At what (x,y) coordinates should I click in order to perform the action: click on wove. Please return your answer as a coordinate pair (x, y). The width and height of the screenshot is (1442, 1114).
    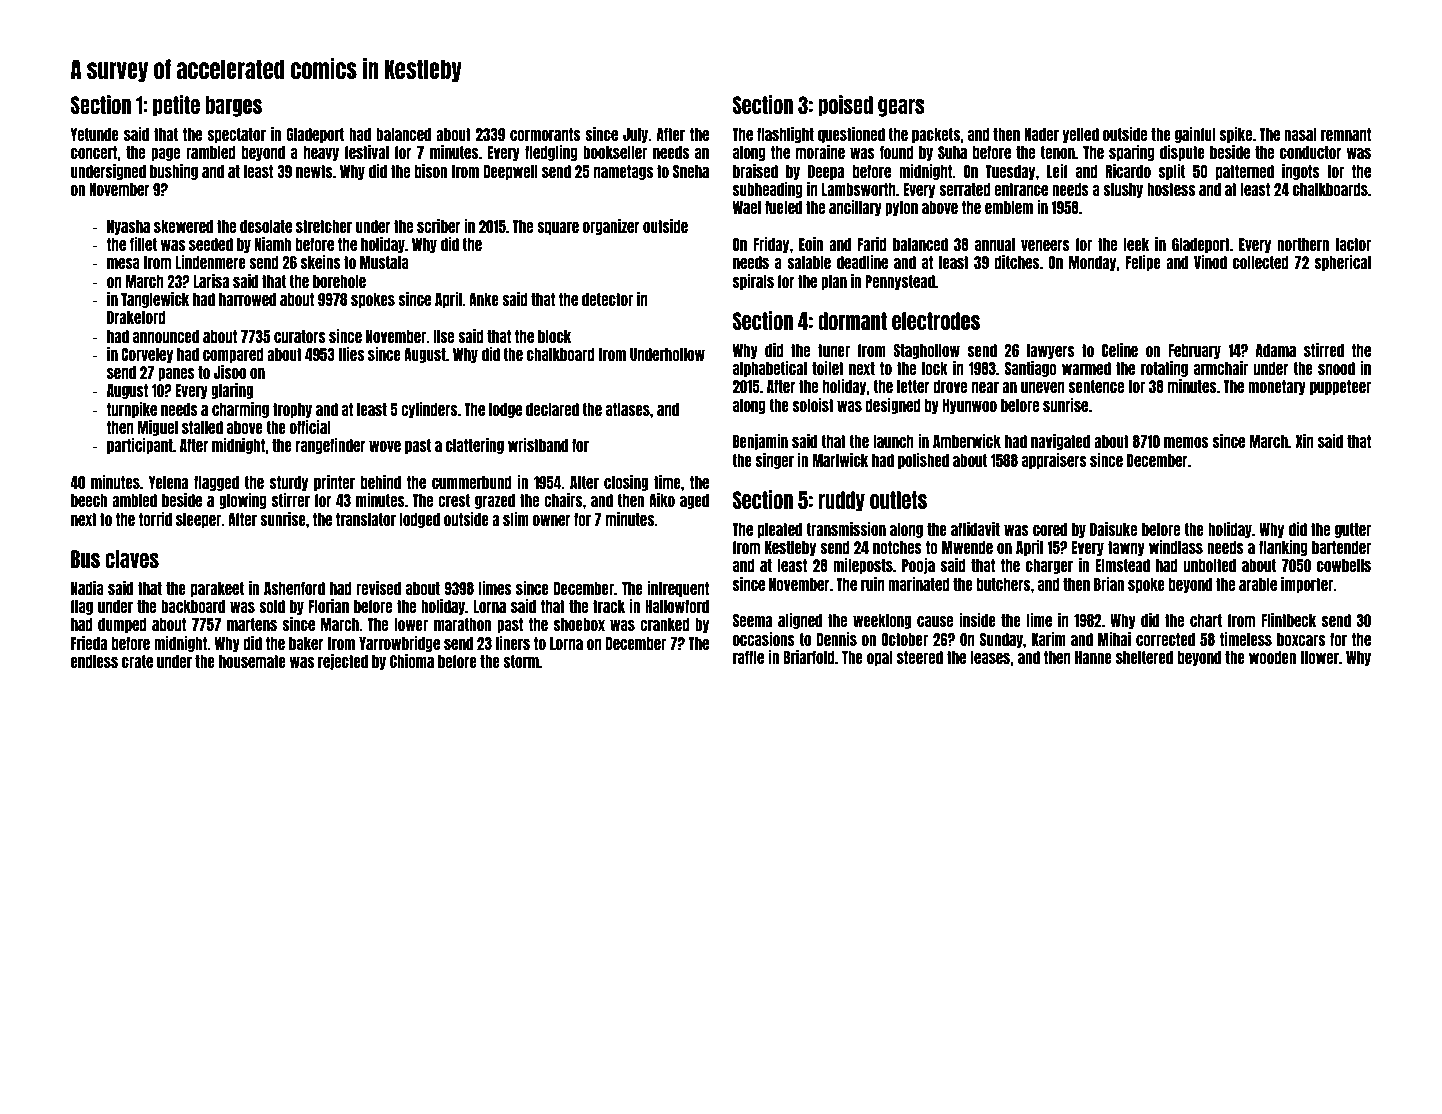
    Looking at the image, I should click on (385, 446).
